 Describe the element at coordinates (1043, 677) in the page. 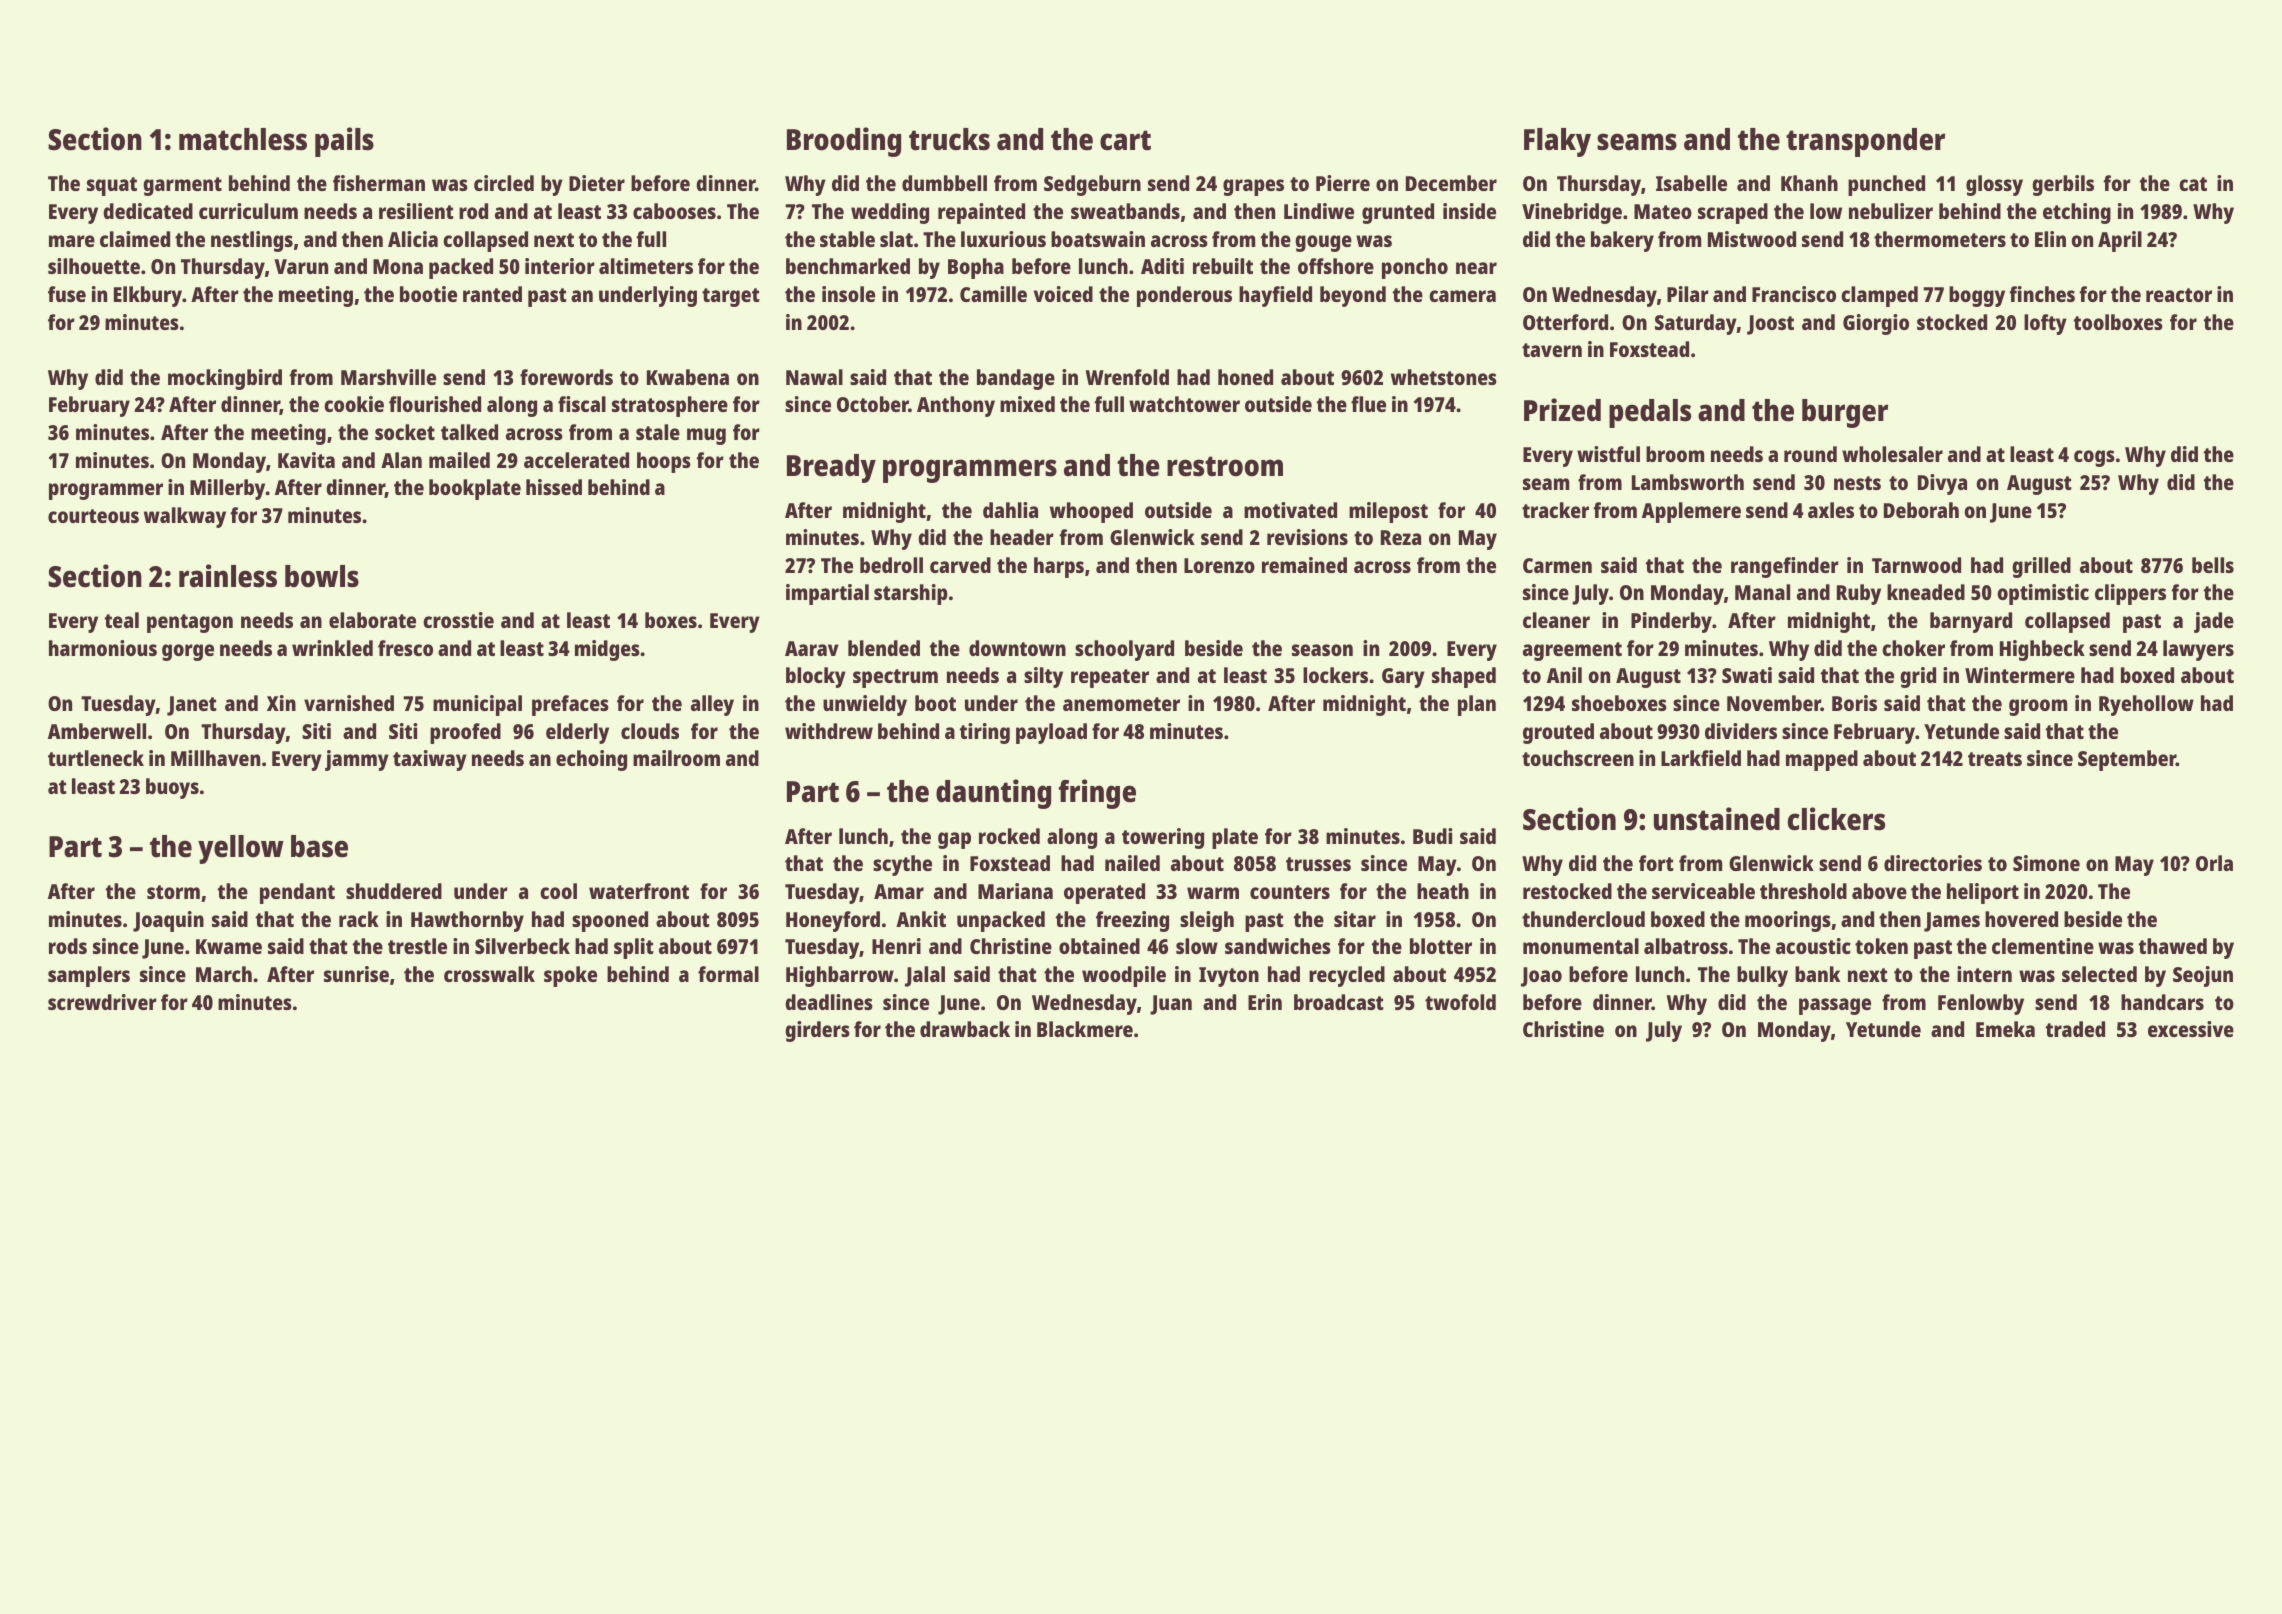

I see `silty` at that location.
